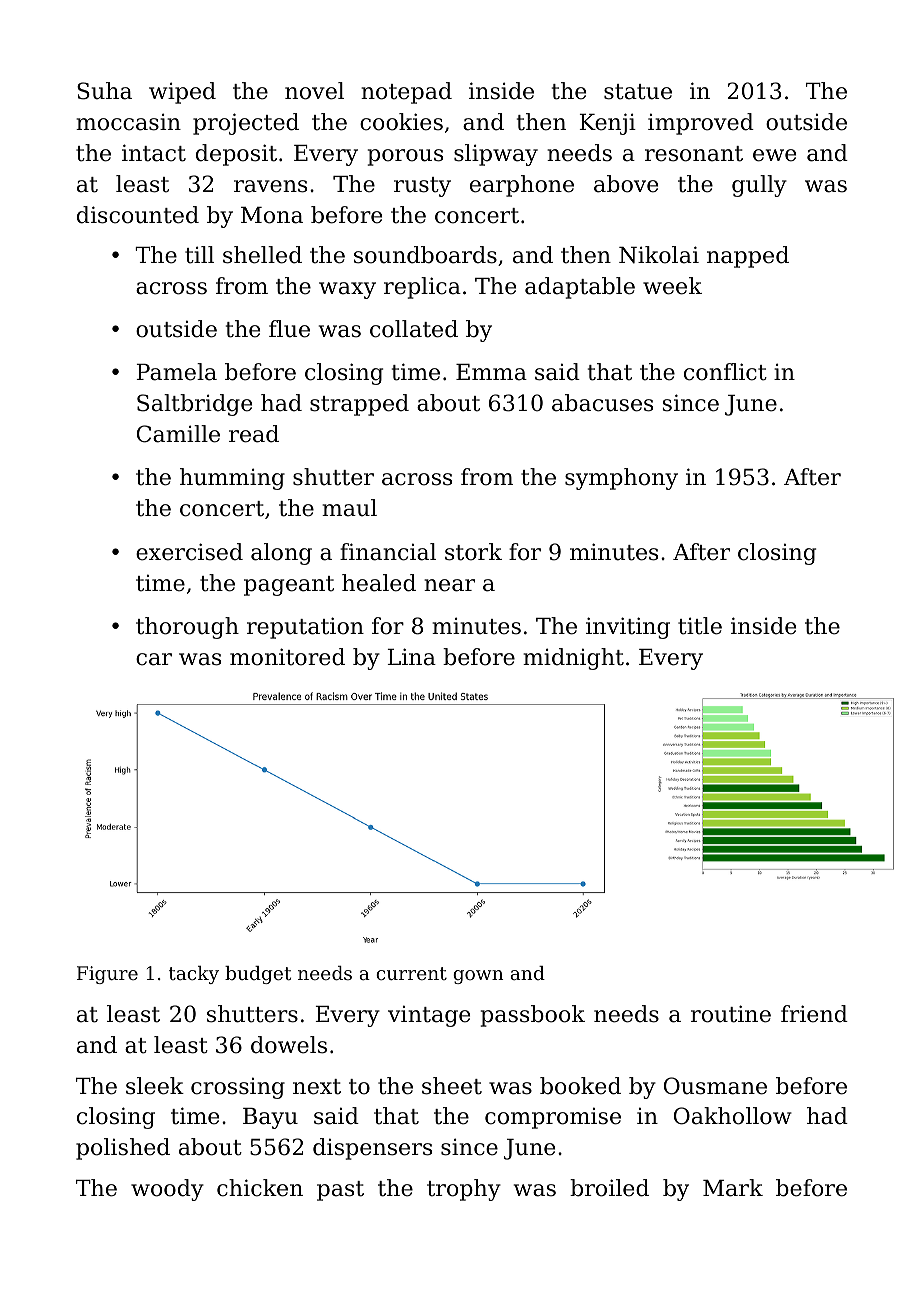  What do you see at coordinates (621, 479) in the screenshot?
I see `symphony` at bounding box center [621, 479].
